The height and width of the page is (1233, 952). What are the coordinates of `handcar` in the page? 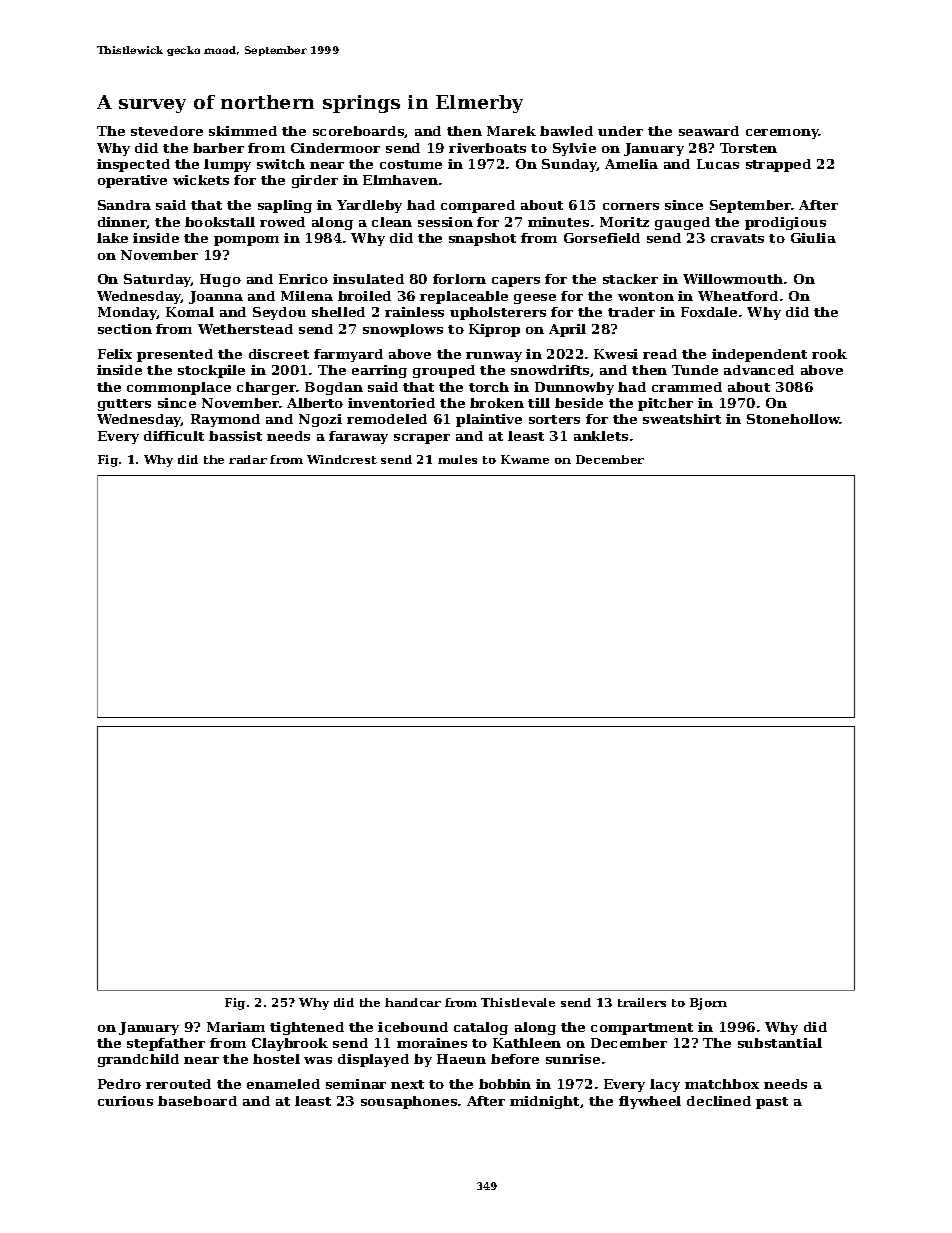 It's located at (413, 1002).
